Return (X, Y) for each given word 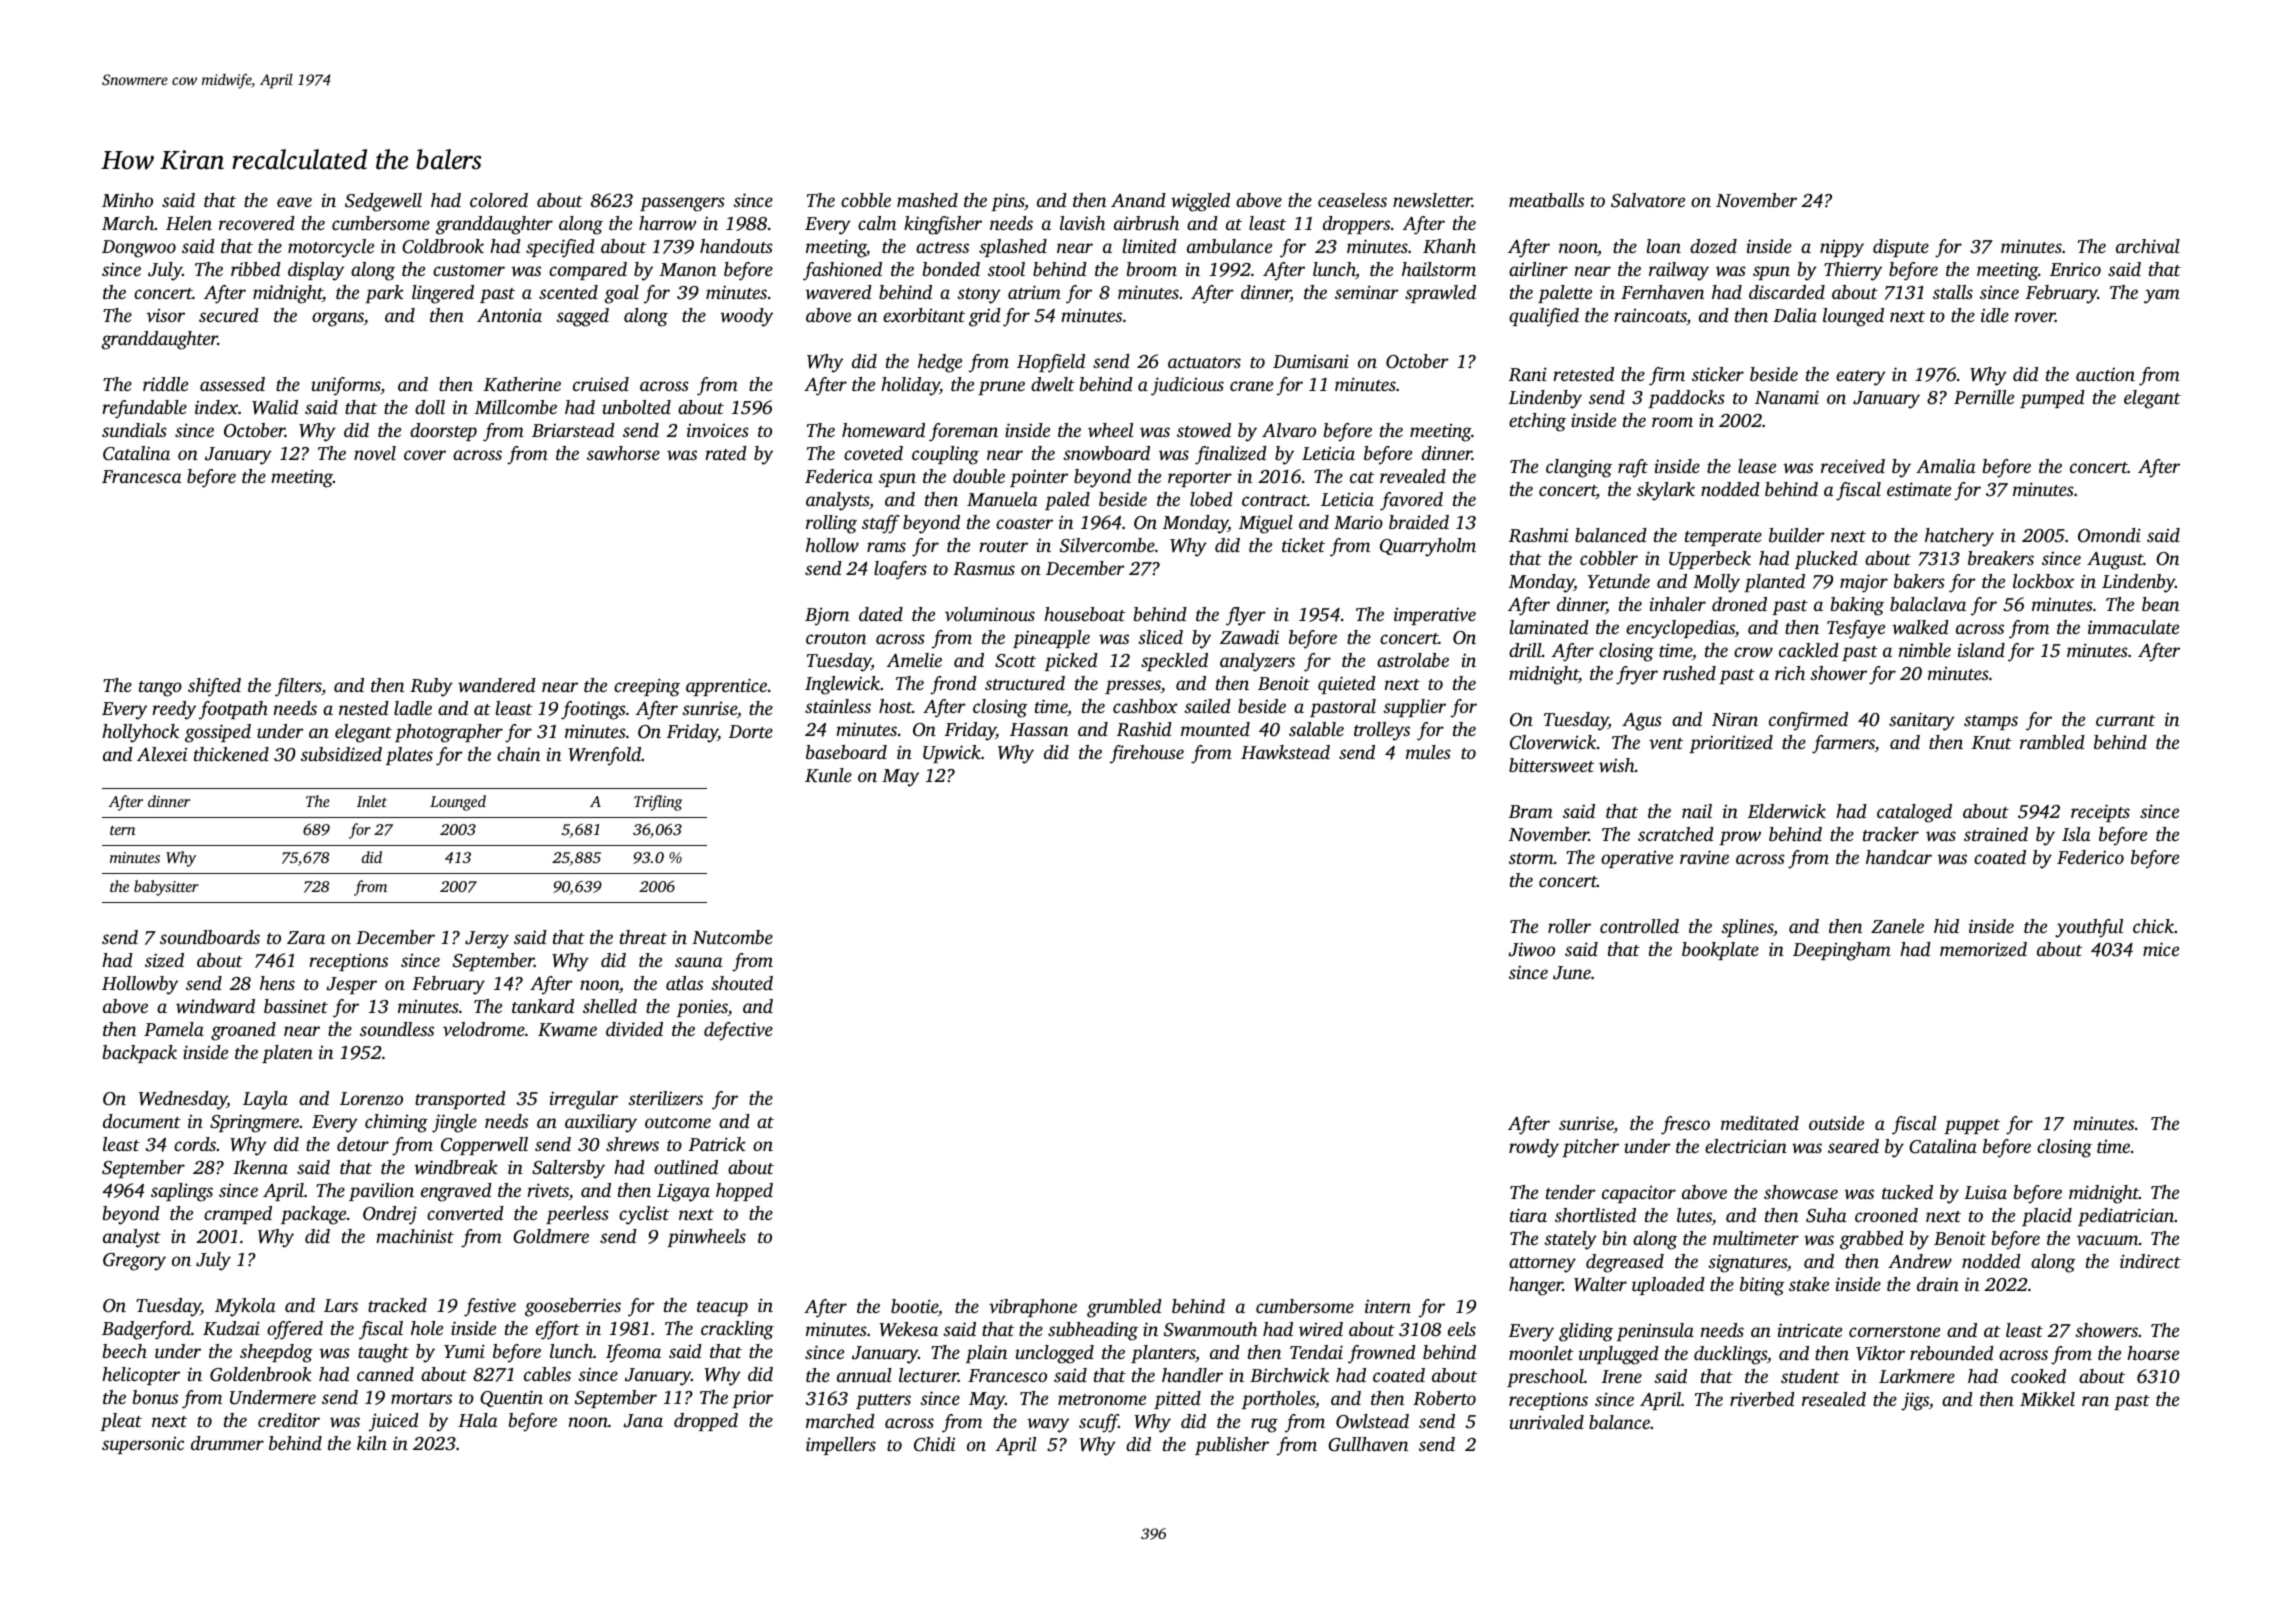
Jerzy (487, 940)
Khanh (1449, 246)
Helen (189, 223)
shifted (214, 687)
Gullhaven (1368, 1444)
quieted (1347, 685)
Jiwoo (1531, 949)
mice (2161, 949)
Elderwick (1787, 811)
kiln (372, 1443)
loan (1664, 246)
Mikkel (2047, 1399)
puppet (1972, 1126)
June (1572, 973)
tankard (543, 1006)
